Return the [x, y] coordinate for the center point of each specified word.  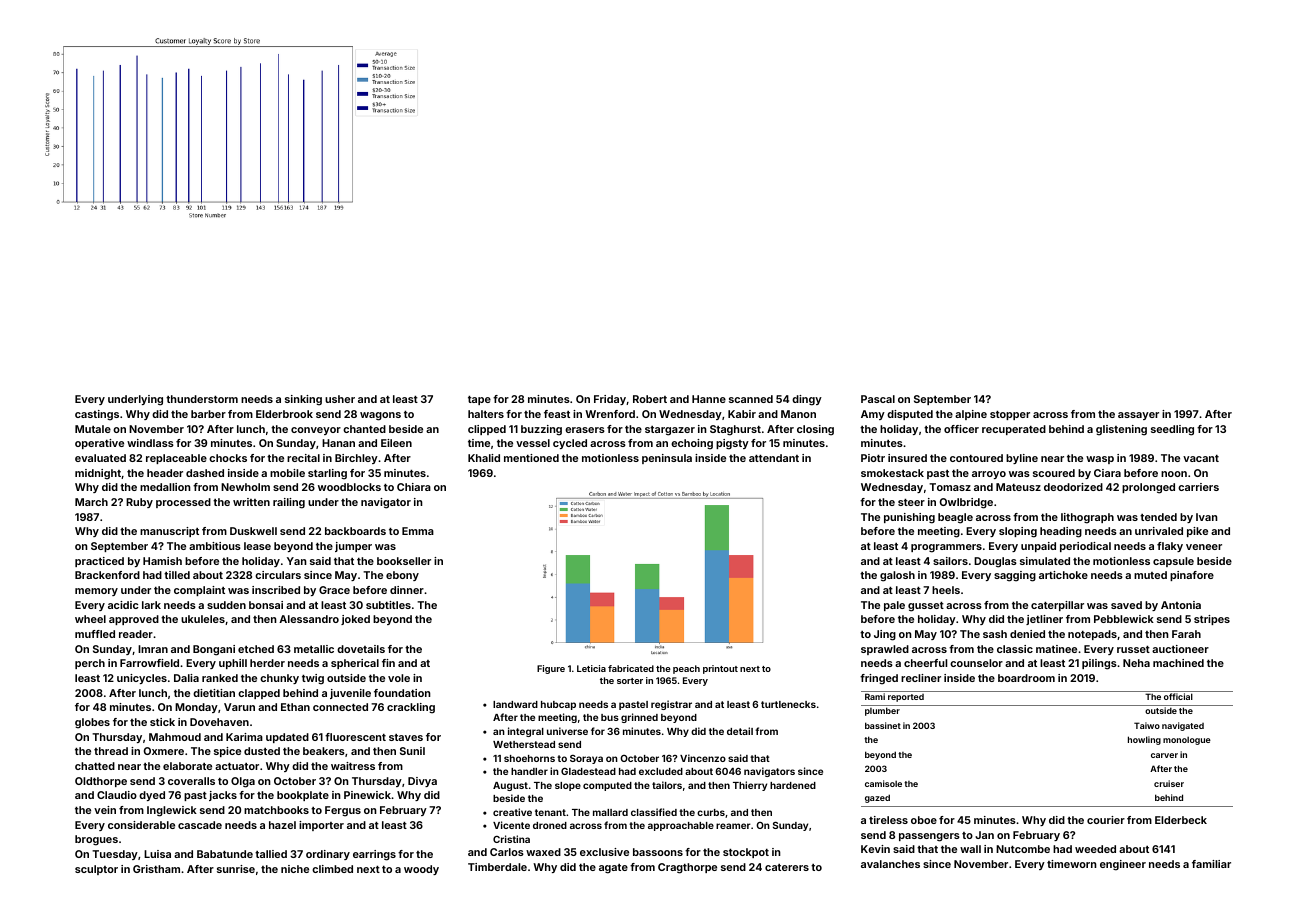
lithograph [1087, 518]
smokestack [892, 473]
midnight [98, 474]
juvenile [350, 694]
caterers [787, 867]
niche [295, 869]
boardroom [1026, 678]
